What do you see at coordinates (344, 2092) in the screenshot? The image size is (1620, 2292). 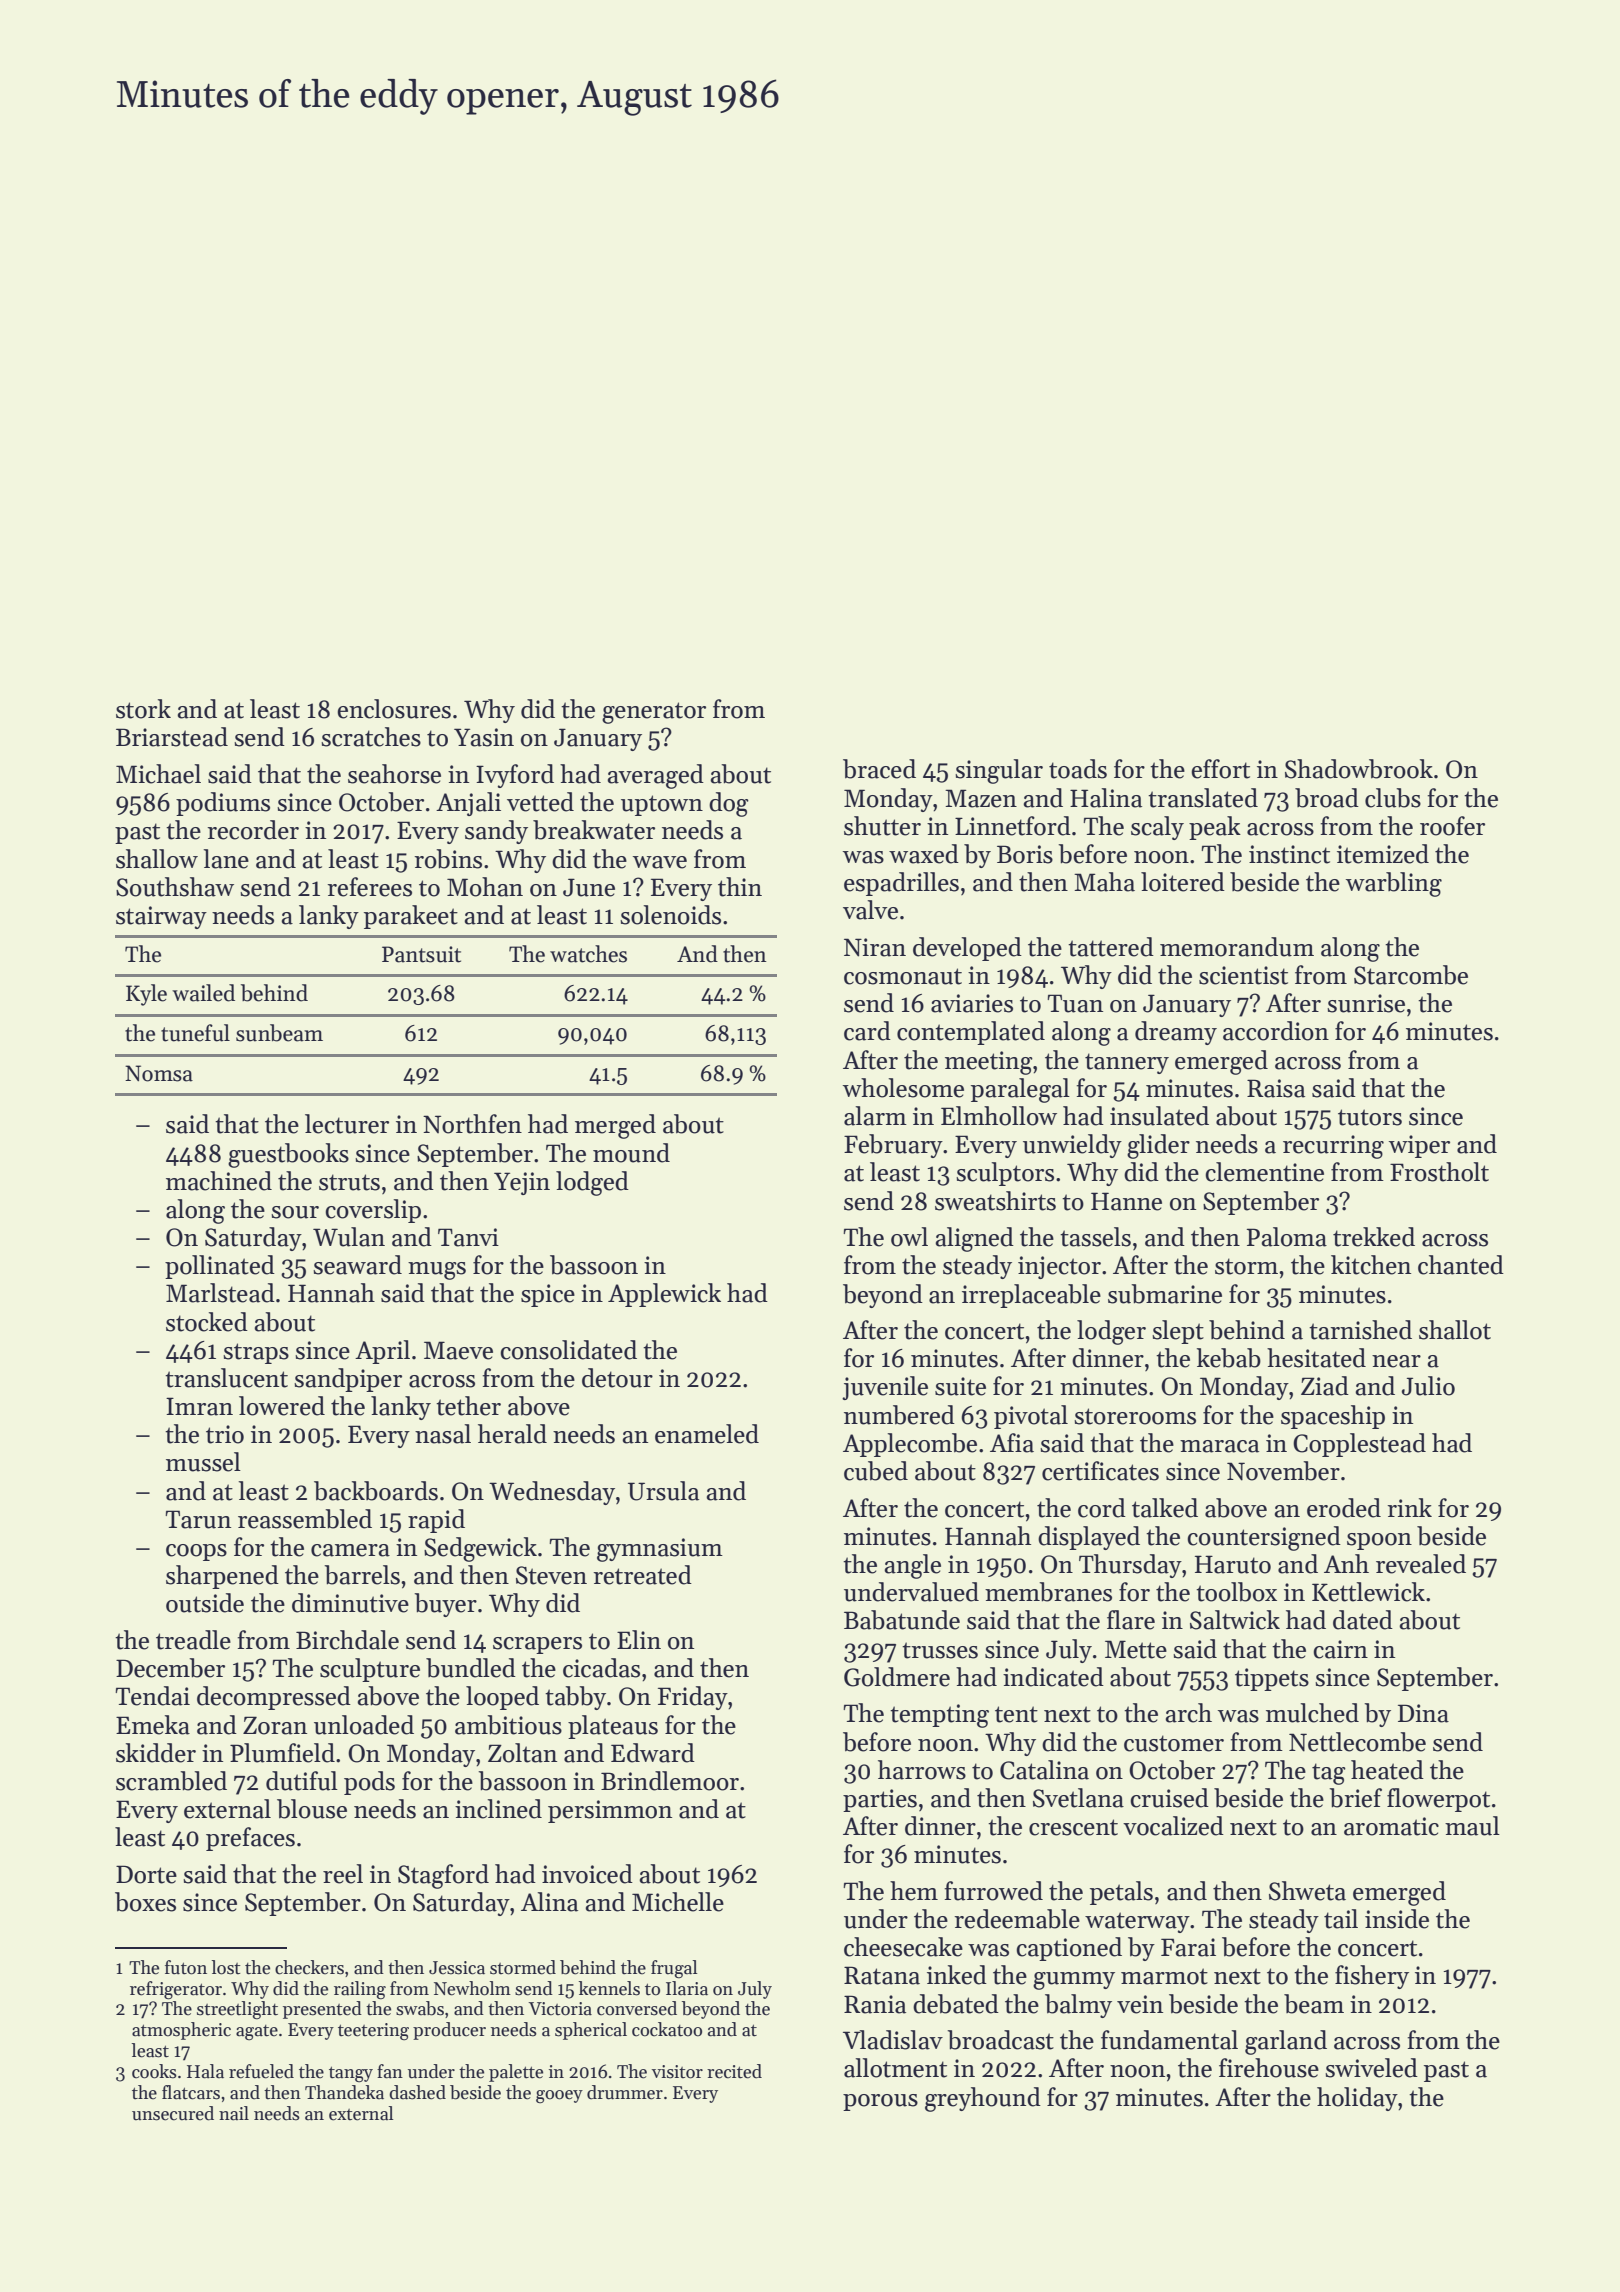 I see `Thandeka` at bounding box center [344, 2092].
